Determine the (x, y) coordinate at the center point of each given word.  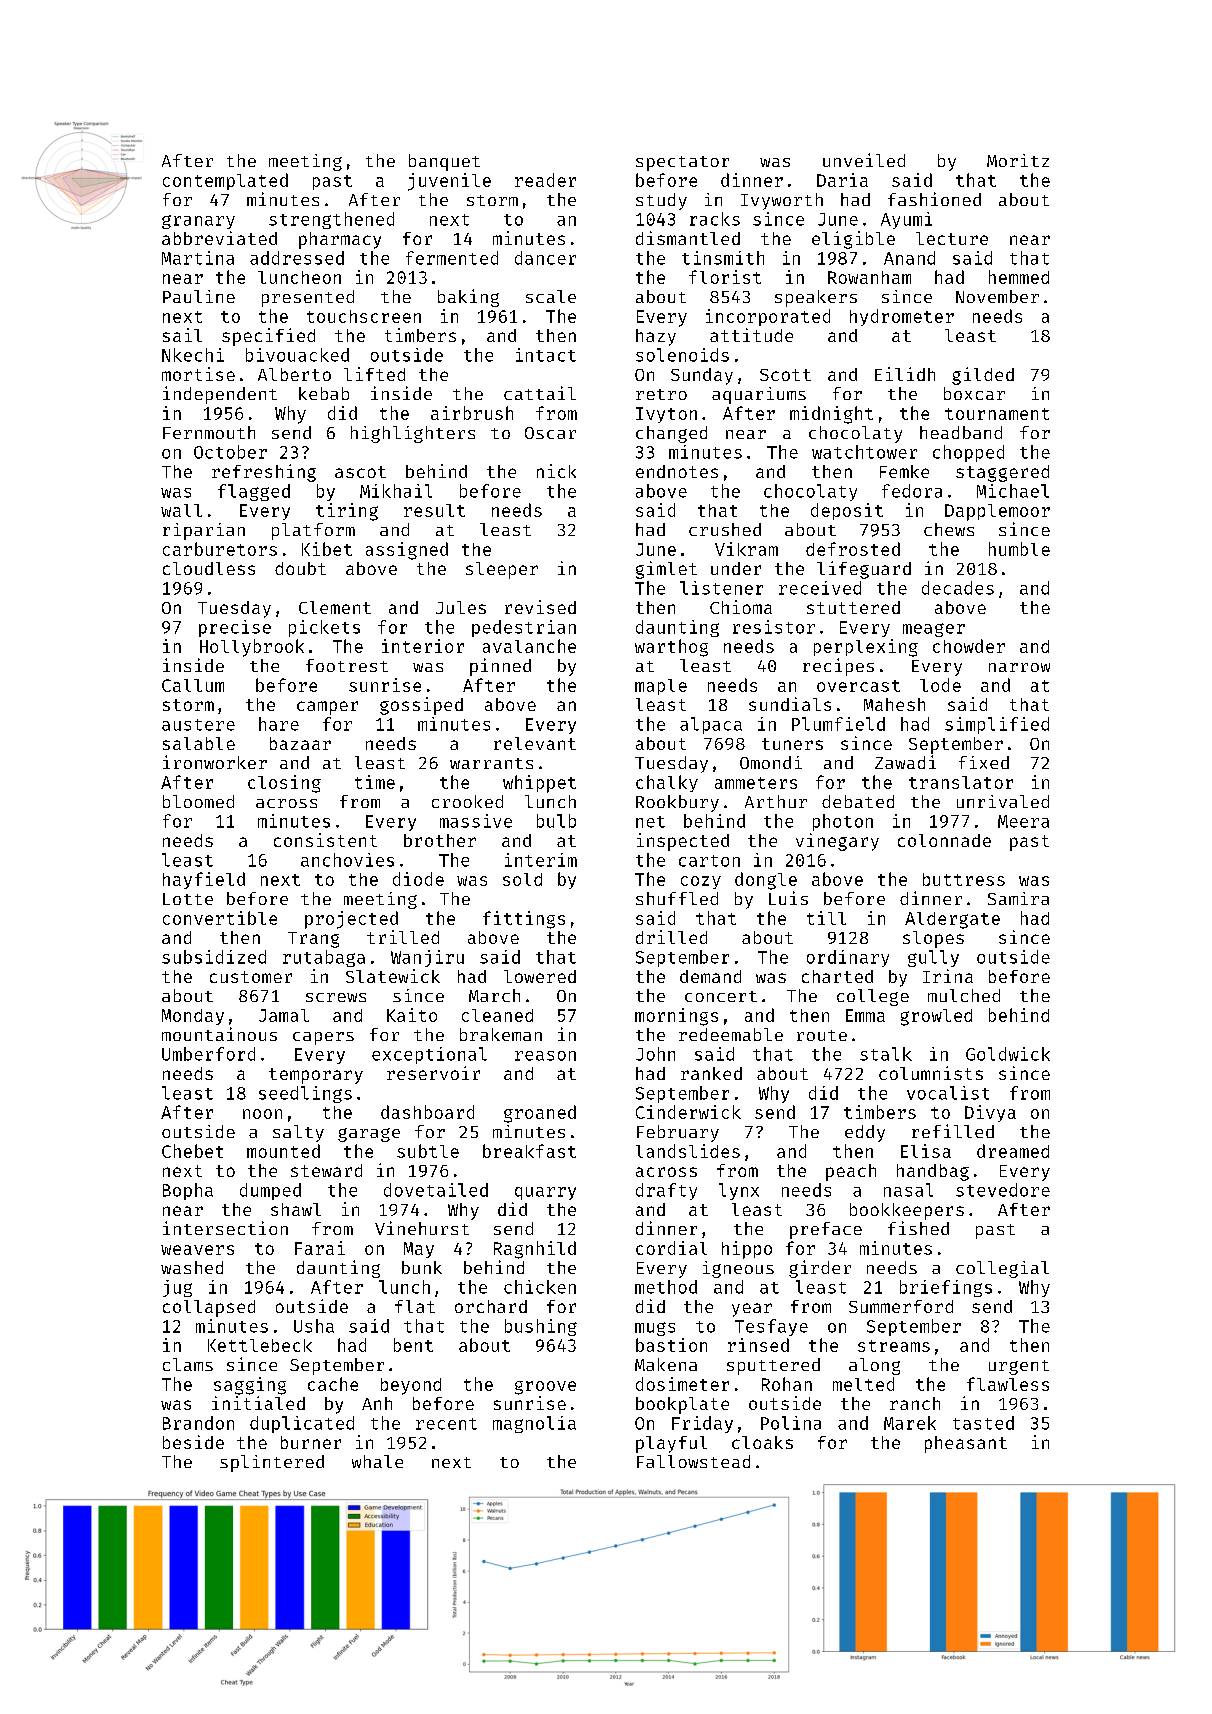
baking (468, 298)
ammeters (756, 783)
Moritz (1018, 160)
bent (413, 1345)
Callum (193, 685)
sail (182, 335)
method (666, 1287)
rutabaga (324, 958)
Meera (1023, 821)
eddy (865, 1133)
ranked (711, 1073)
